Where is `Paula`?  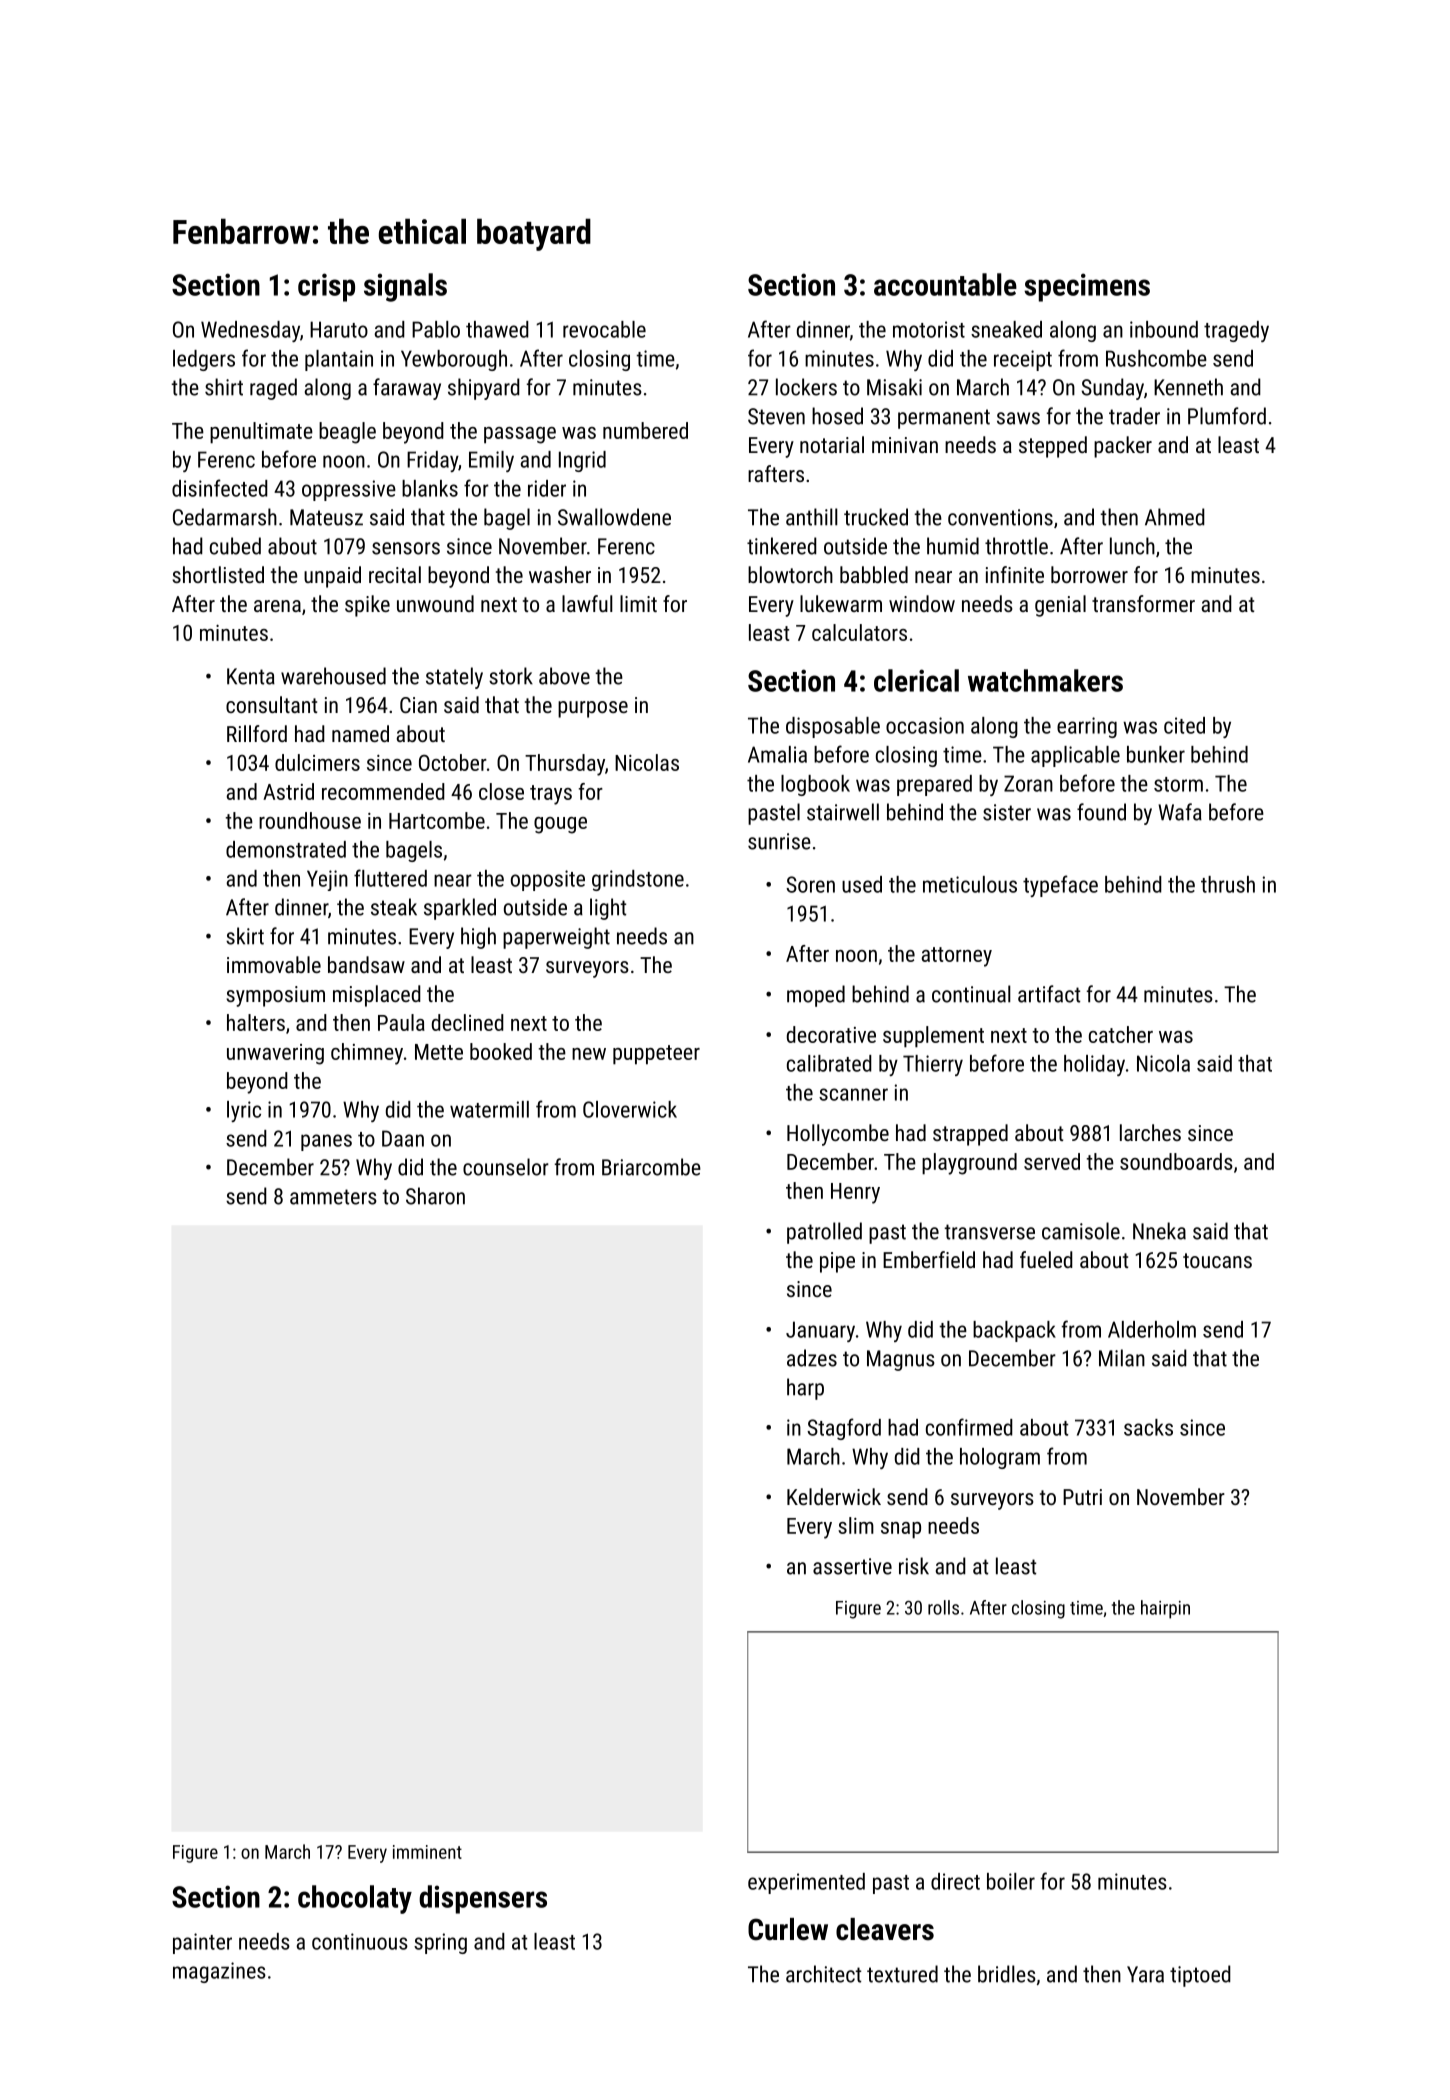 Paula is located at coordinates (401, 1022).
